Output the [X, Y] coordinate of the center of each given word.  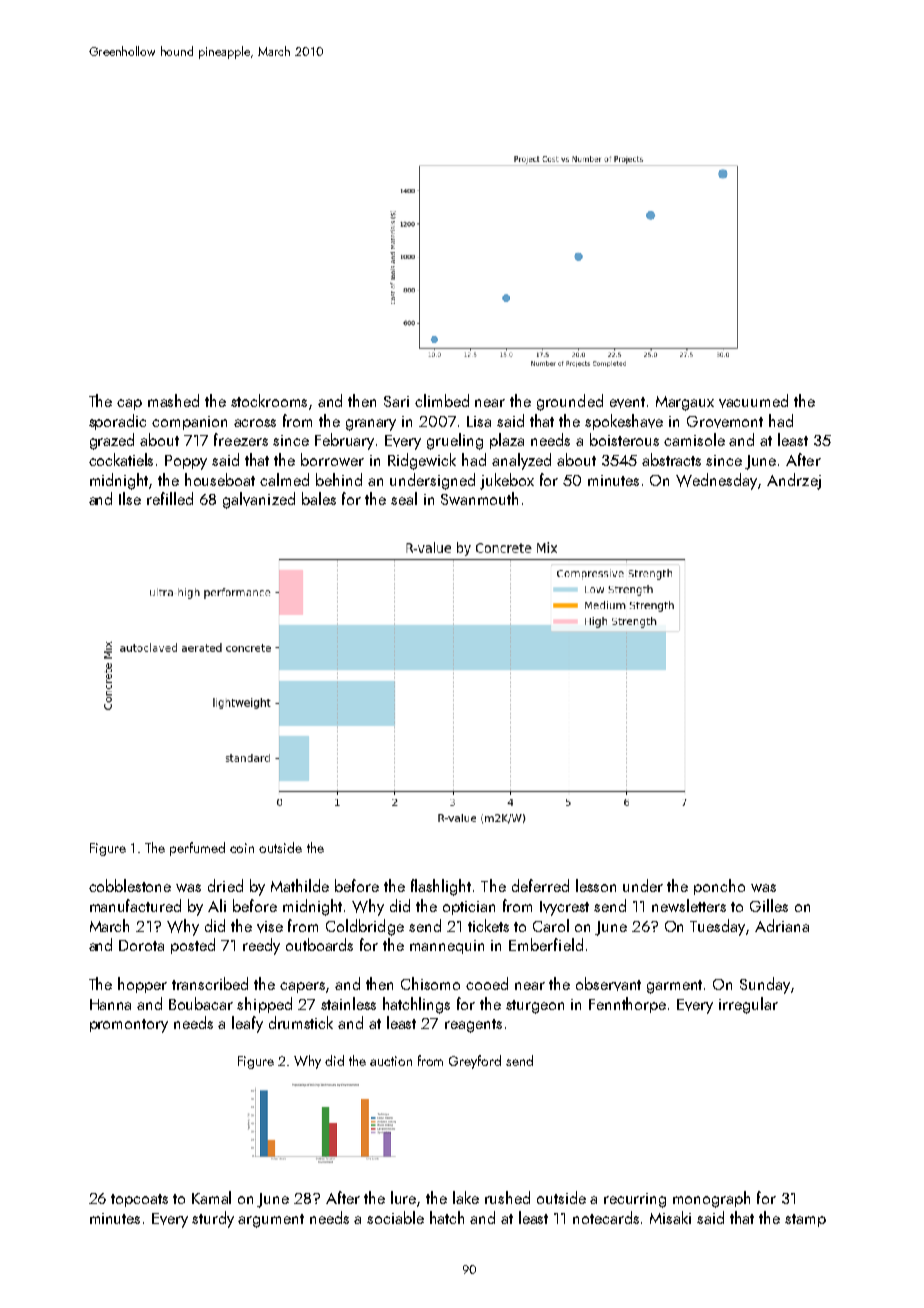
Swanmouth [479, 498]
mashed [173, 400]
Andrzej [794, 481]
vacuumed [753, 401]
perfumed [197, 849]
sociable [395, 1217]
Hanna [110, 1004]
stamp [805, 1220]
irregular [748, 1005]
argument [271, 1221]
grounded [570, 402]
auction [391, 1061]
